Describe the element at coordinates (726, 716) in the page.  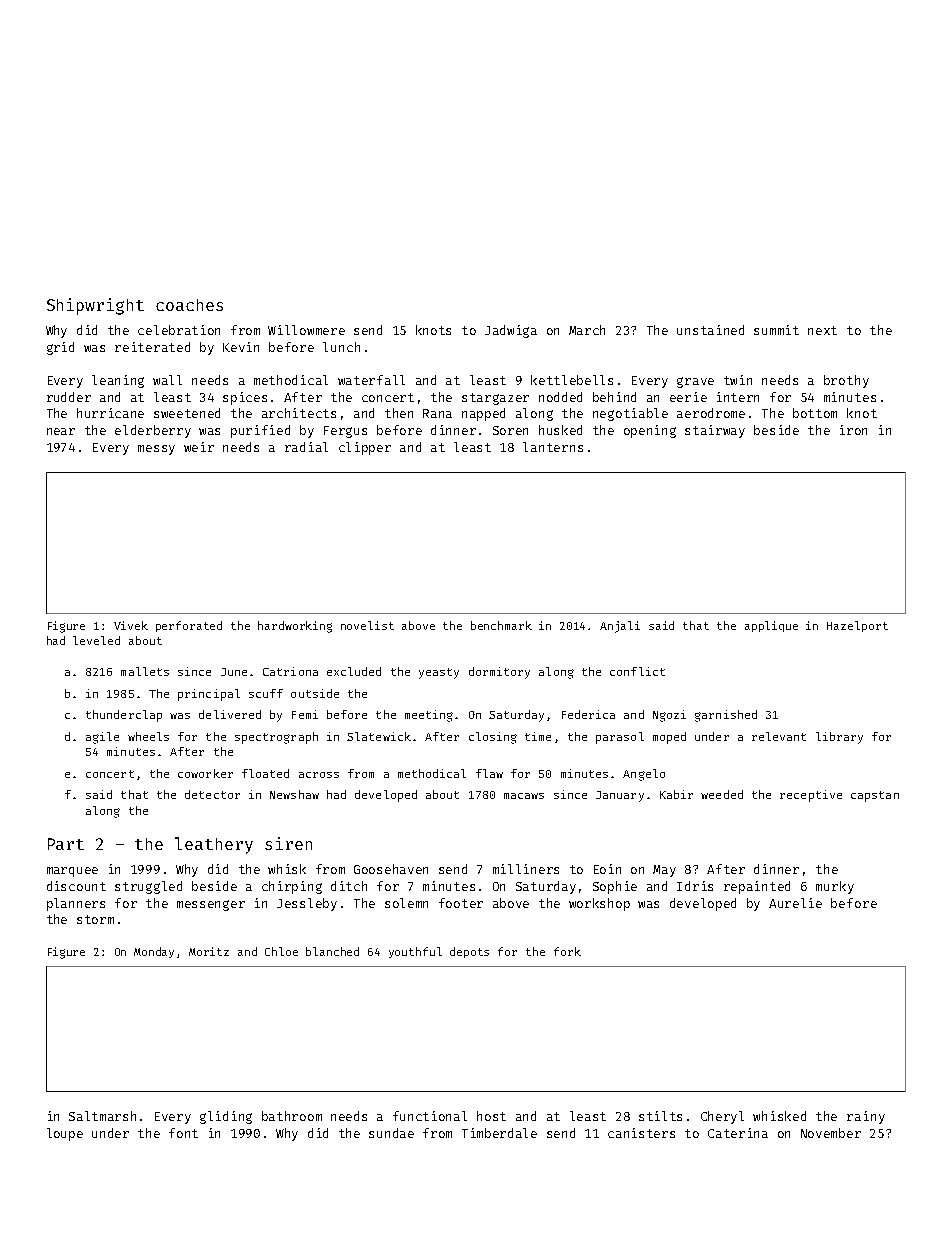
I see `garnished` at that location.
